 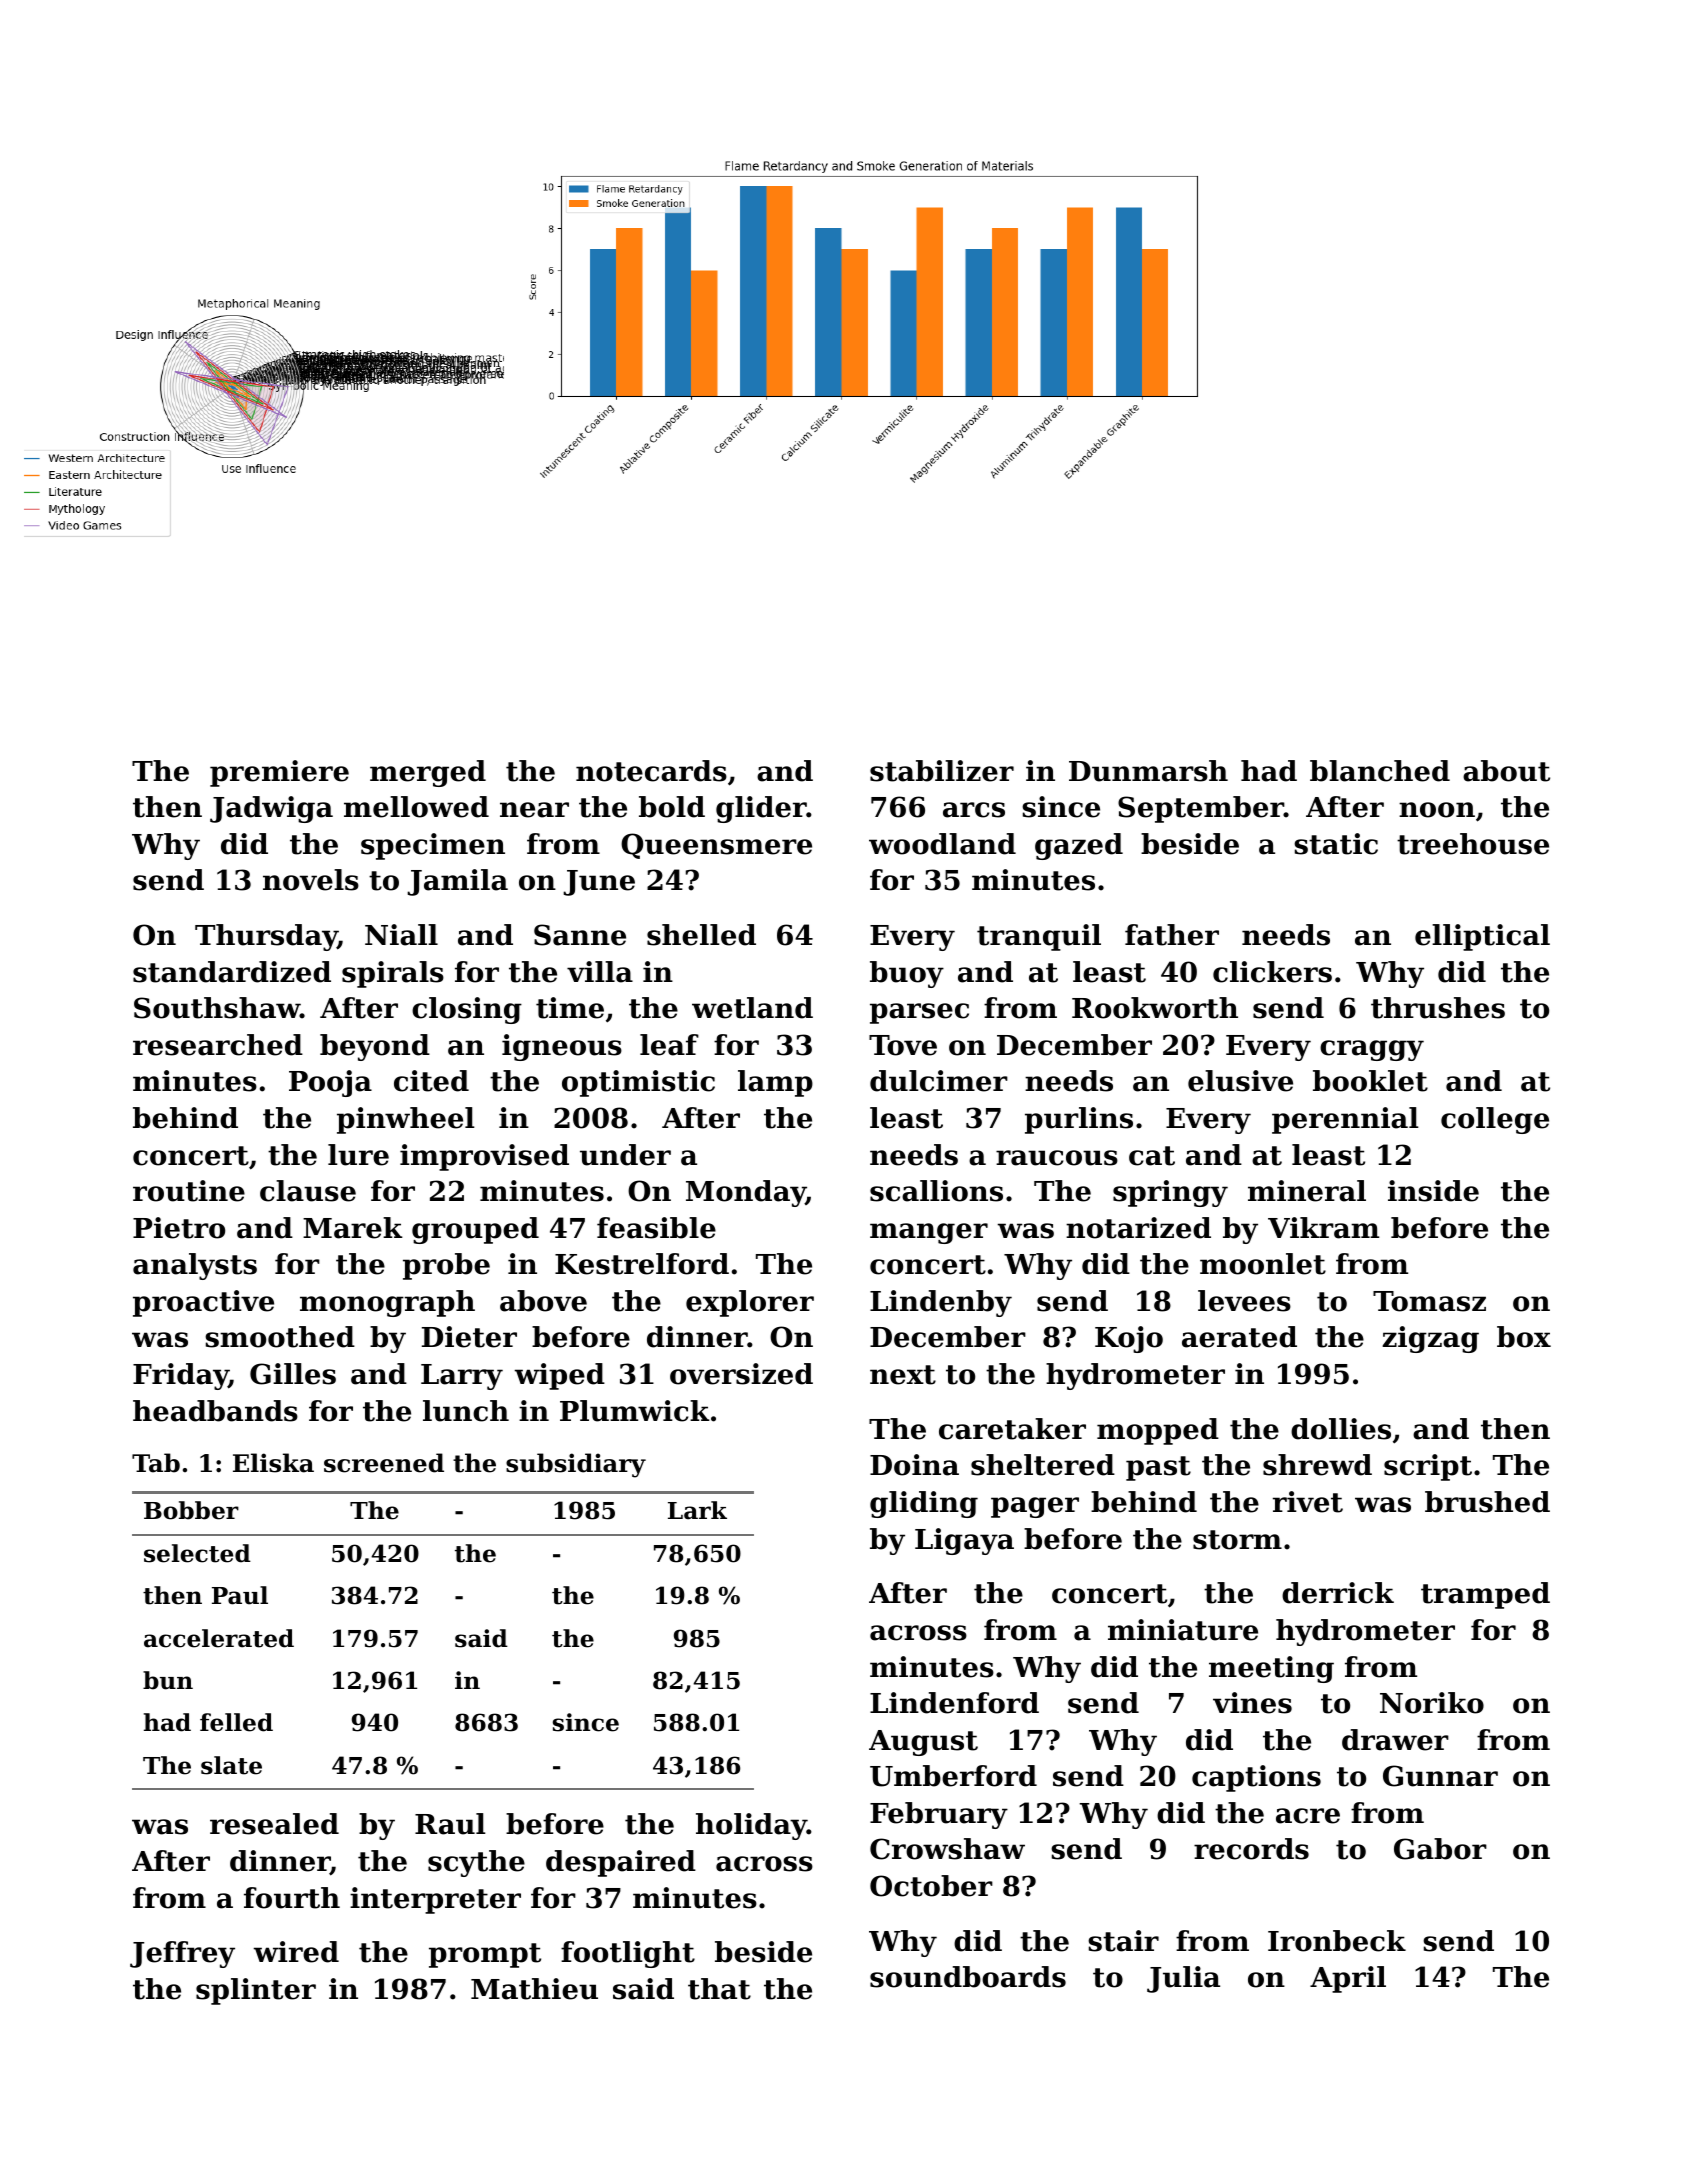 What do you see at coordinates (280, 1337) in the document?
I see `smoothed` at bounding box center [280, 1337].
